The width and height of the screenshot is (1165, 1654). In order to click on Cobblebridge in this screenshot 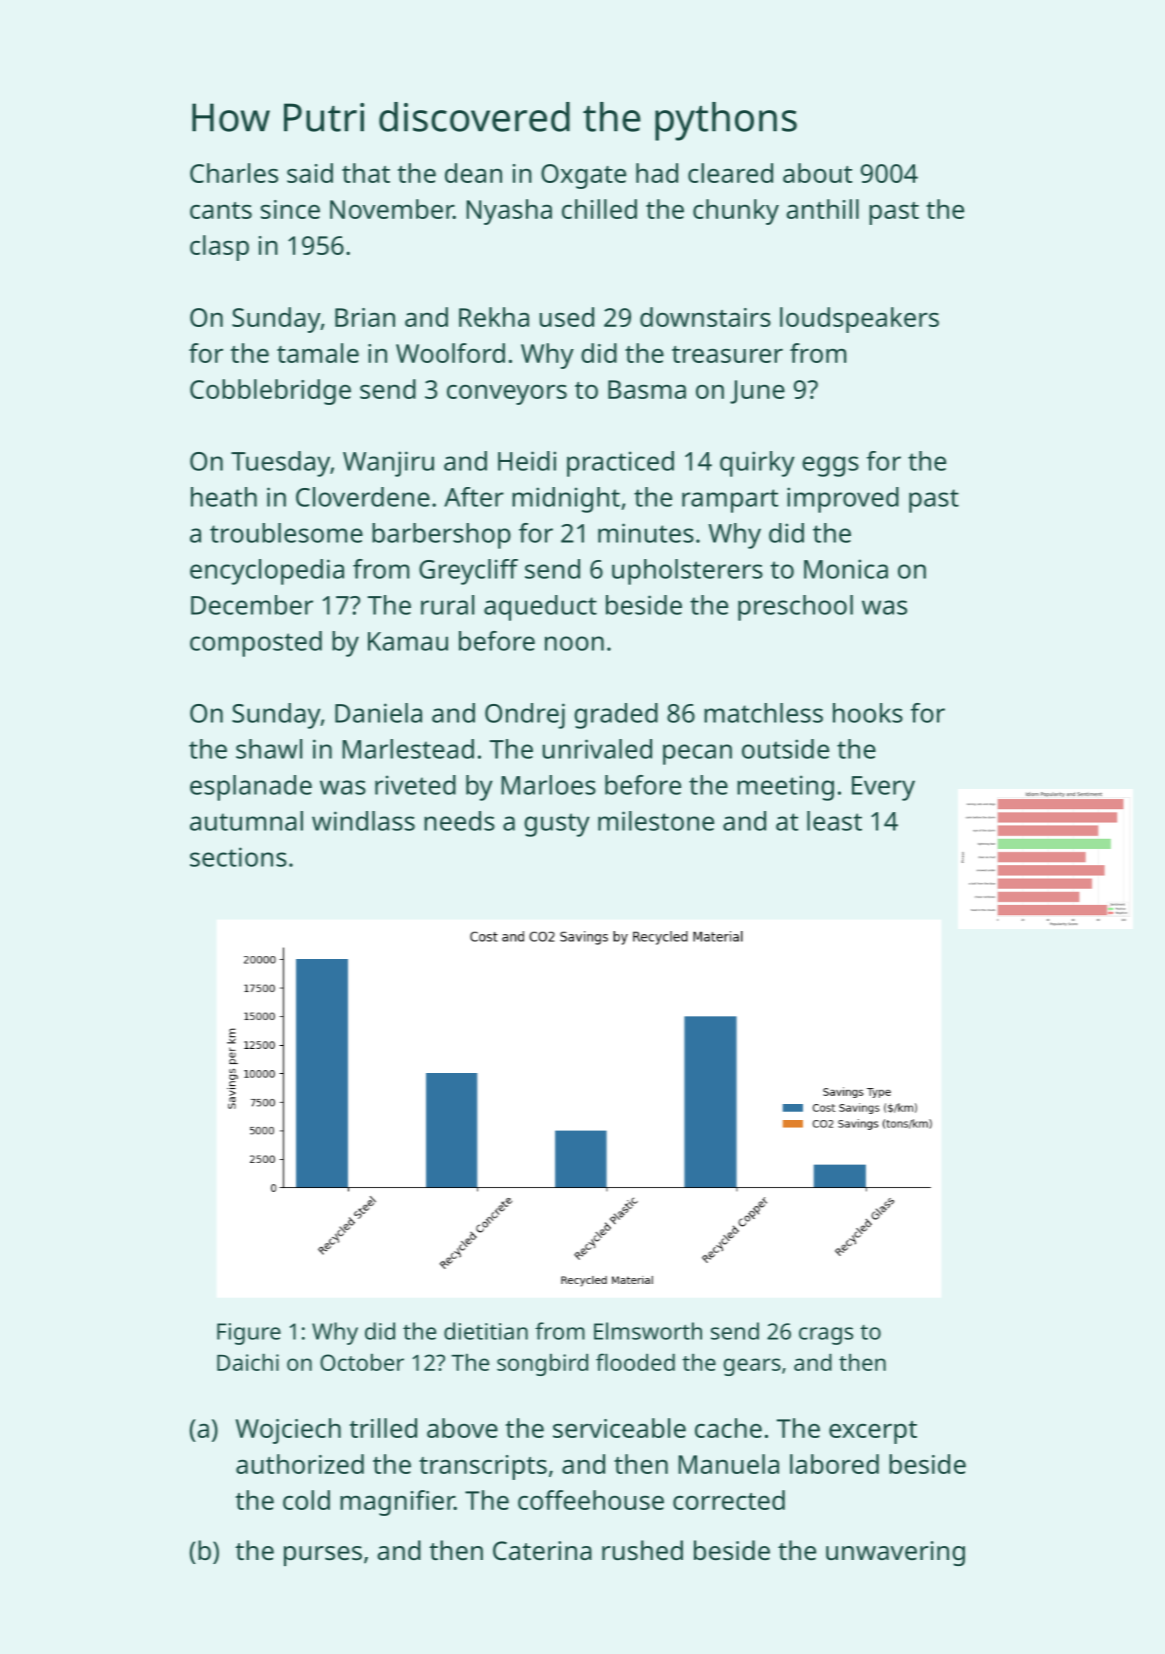, I will do `click(270, 392)`.
